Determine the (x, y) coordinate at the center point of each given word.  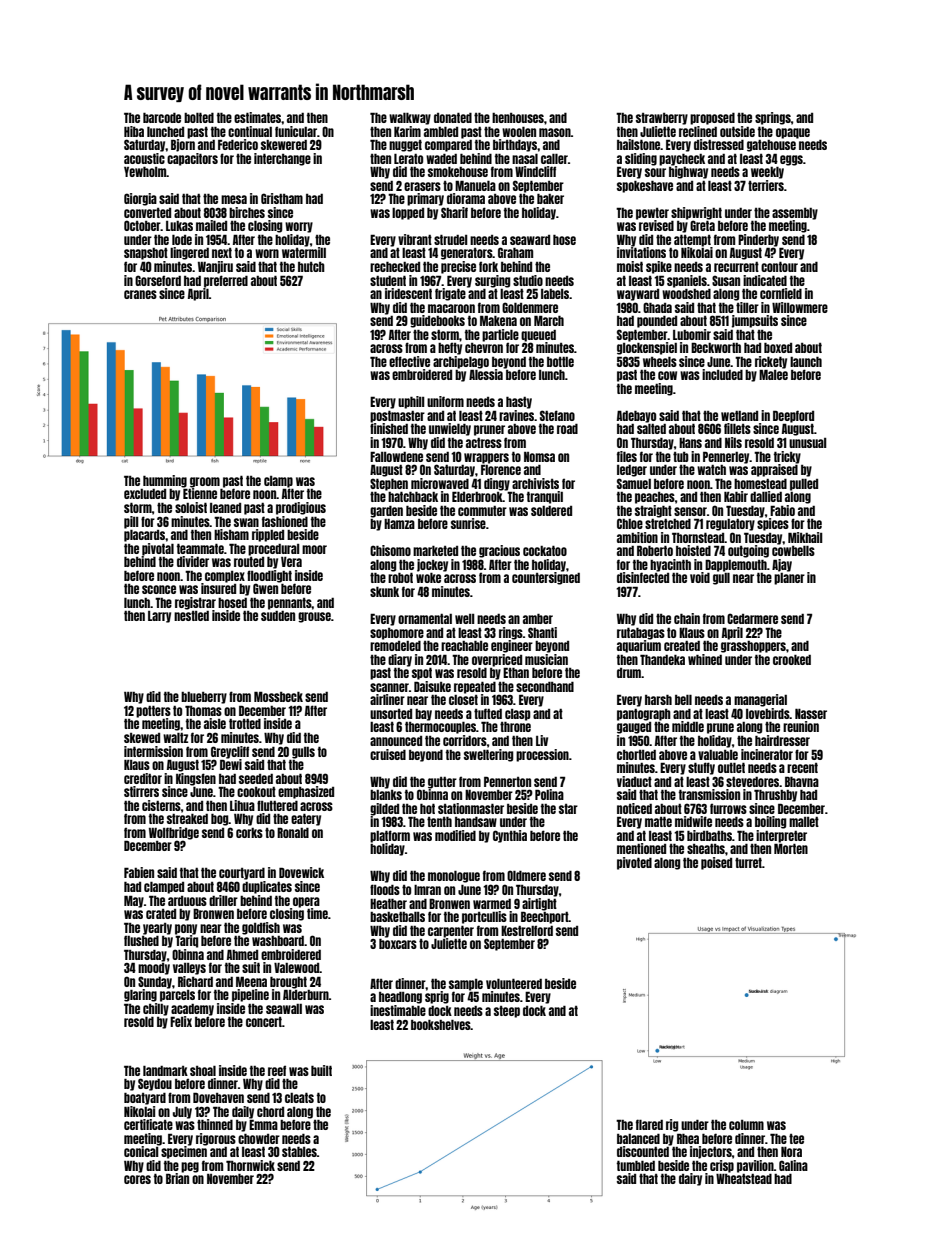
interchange (282, 159)
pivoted (634, 863)
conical (141, 1151)
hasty (519, 403)
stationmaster (471, 808)
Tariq (186, 941)
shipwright (696, 213)
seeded (256, 779)
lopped (408, 214)
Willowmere (800, 307)
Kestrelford (527, 930)
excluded (145, 494)
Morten (791, 848)
